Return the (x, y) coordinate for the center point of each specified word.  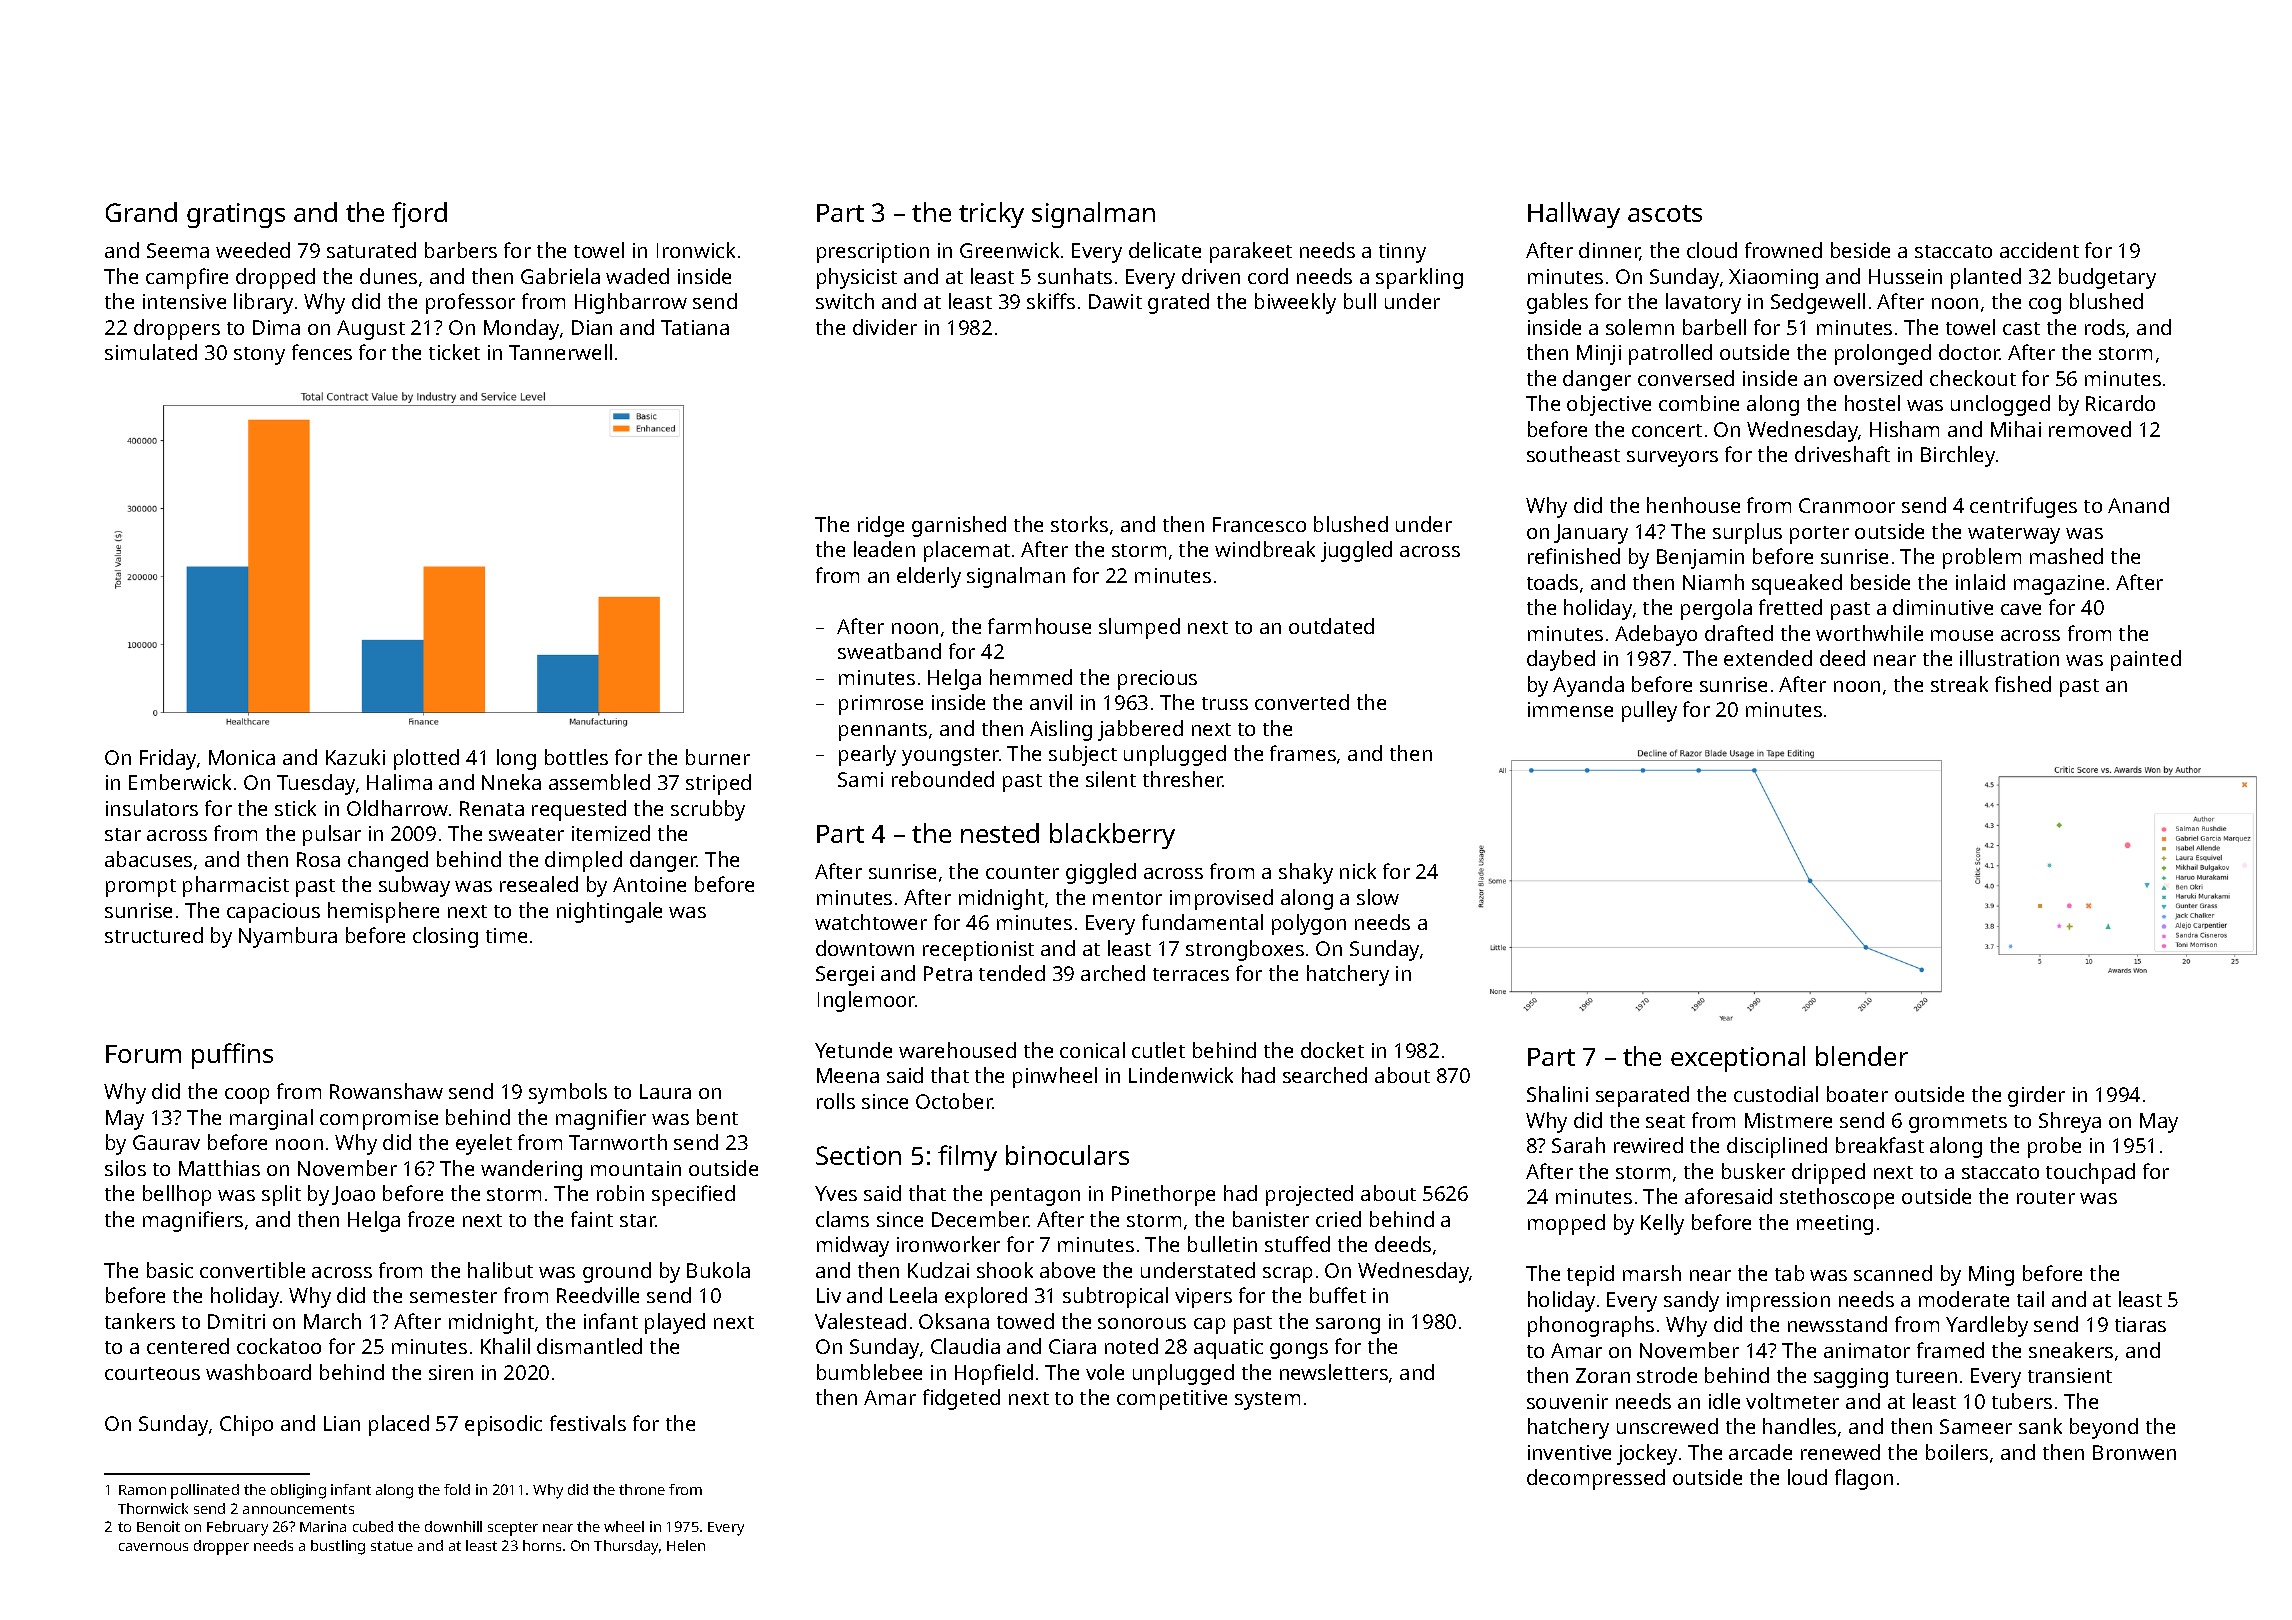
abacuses (148, 859)
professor (470, 303)
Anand (2138, 505)
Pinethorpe (1163, 1195)
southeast (1573, 454)
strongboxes (1245, 950)
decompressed (1596, 1479)
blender (1862, 1056)
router (2046, 1197)
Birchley (1958, 456)
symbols (568, 1093)
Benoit (158, 1526)
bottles (576, 757)
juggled (1356, 551)
